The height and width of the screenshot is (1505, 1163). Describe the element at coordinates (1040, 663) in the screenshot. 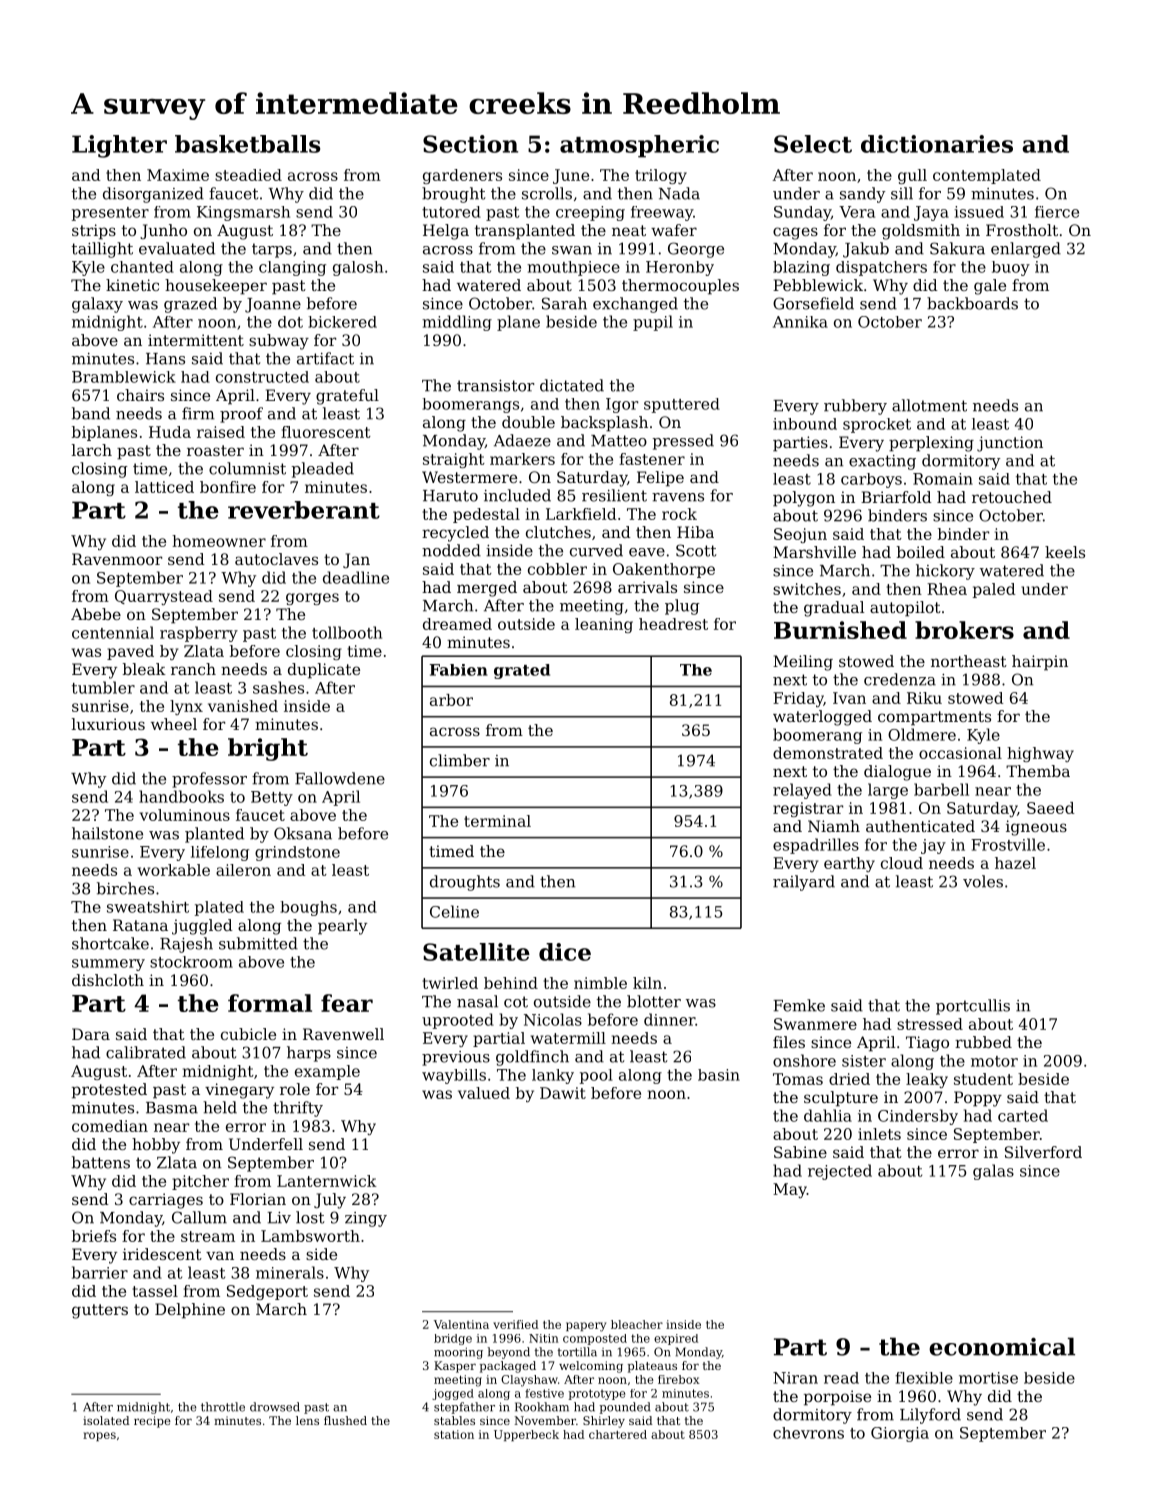

I see `hairpin` at that location.
